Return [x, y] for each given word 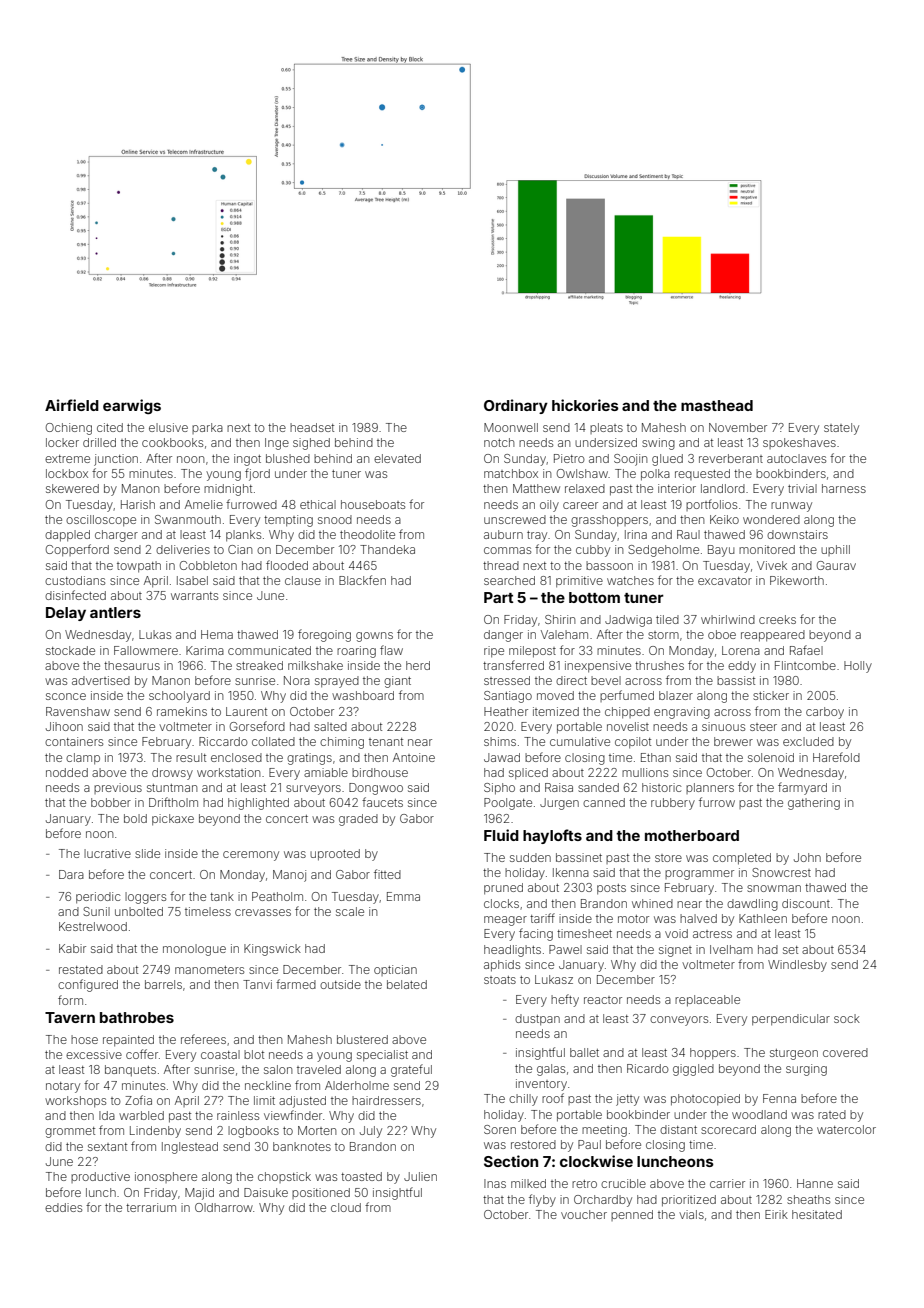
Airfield [72, 405]
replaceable [707, 1001]
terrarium [151, 1207]
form [70, 1000]
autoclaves [796, 458]
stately [841, 429]
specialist [382, 1056]
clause [303, 580]
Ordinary [516, 406]
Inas [495, 1183]
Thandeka [387, 549]
